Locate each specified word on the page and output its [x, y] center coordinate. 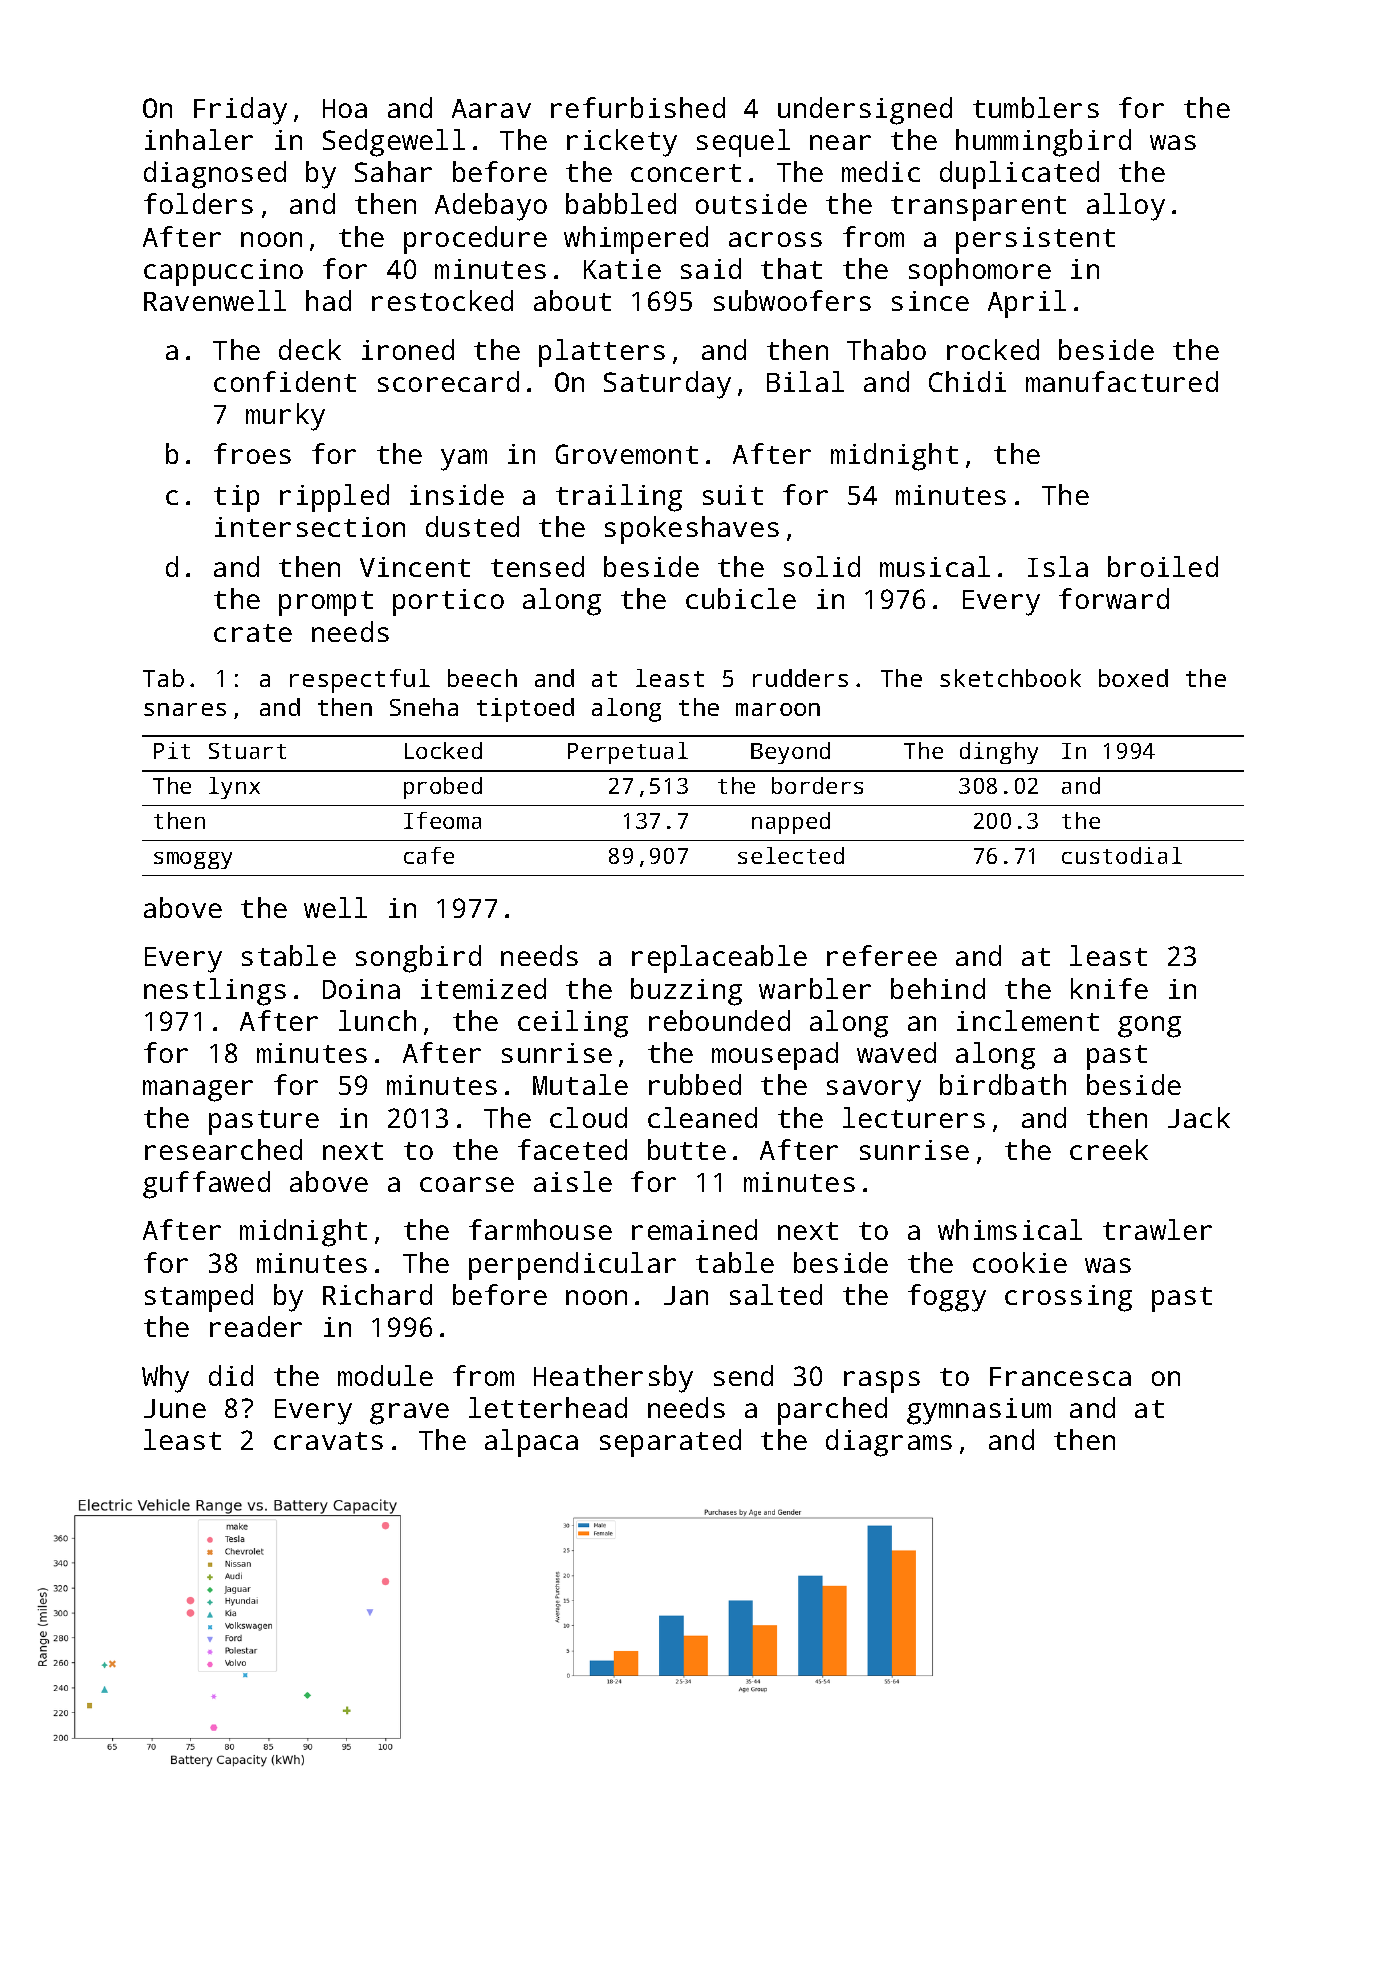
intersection [310, 527]
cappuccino [223, 272]
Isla [1058, 566]
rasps [882, 1382]
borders [817, 785]
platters [602, 353]
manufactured [1122, 381]
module [385, 1375]
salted [776, 1294]
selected [791, 855]
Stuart [247, 751]
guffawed [206, 1185]
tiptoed [525, 710]
